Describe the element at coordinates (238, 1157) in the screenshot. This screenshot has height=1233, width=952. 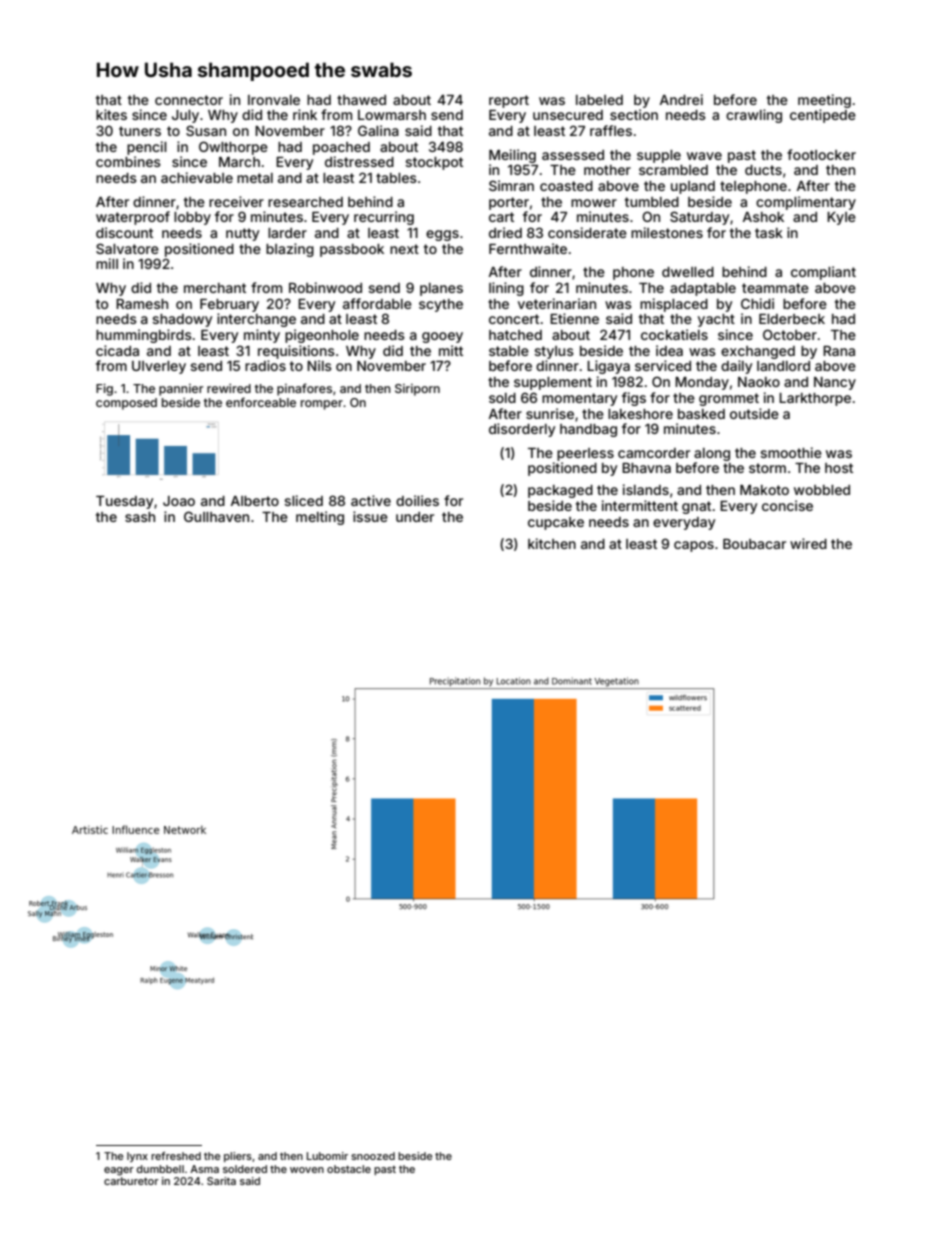
I see `pliers` at that location.
